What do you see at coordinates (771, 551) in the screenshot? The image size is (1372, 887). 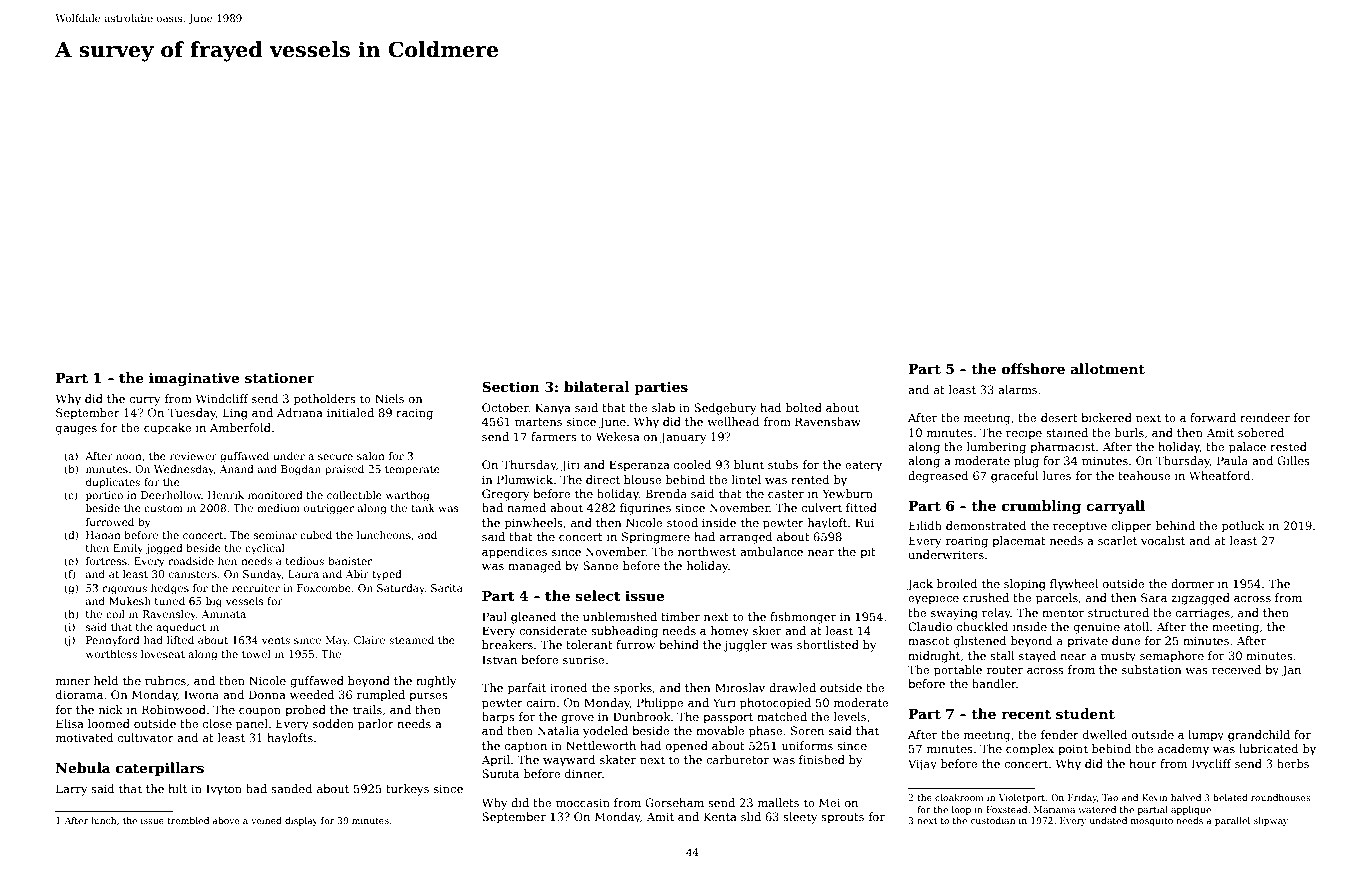 I see `ambulance` at bounding box center [771, 551].
